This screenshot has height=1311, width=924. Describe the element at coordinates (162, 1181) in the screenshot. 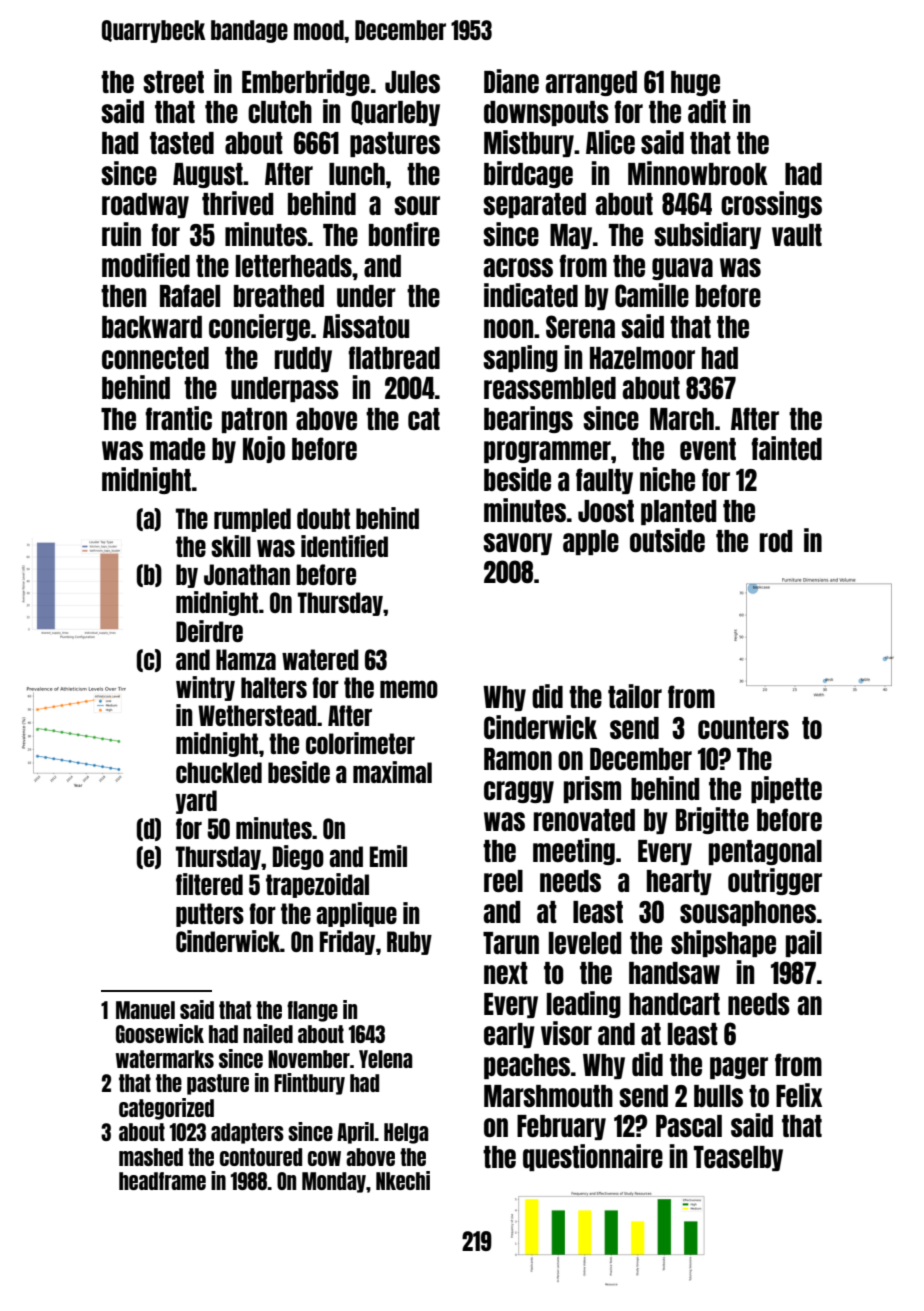

I see `headframe` at that location.
